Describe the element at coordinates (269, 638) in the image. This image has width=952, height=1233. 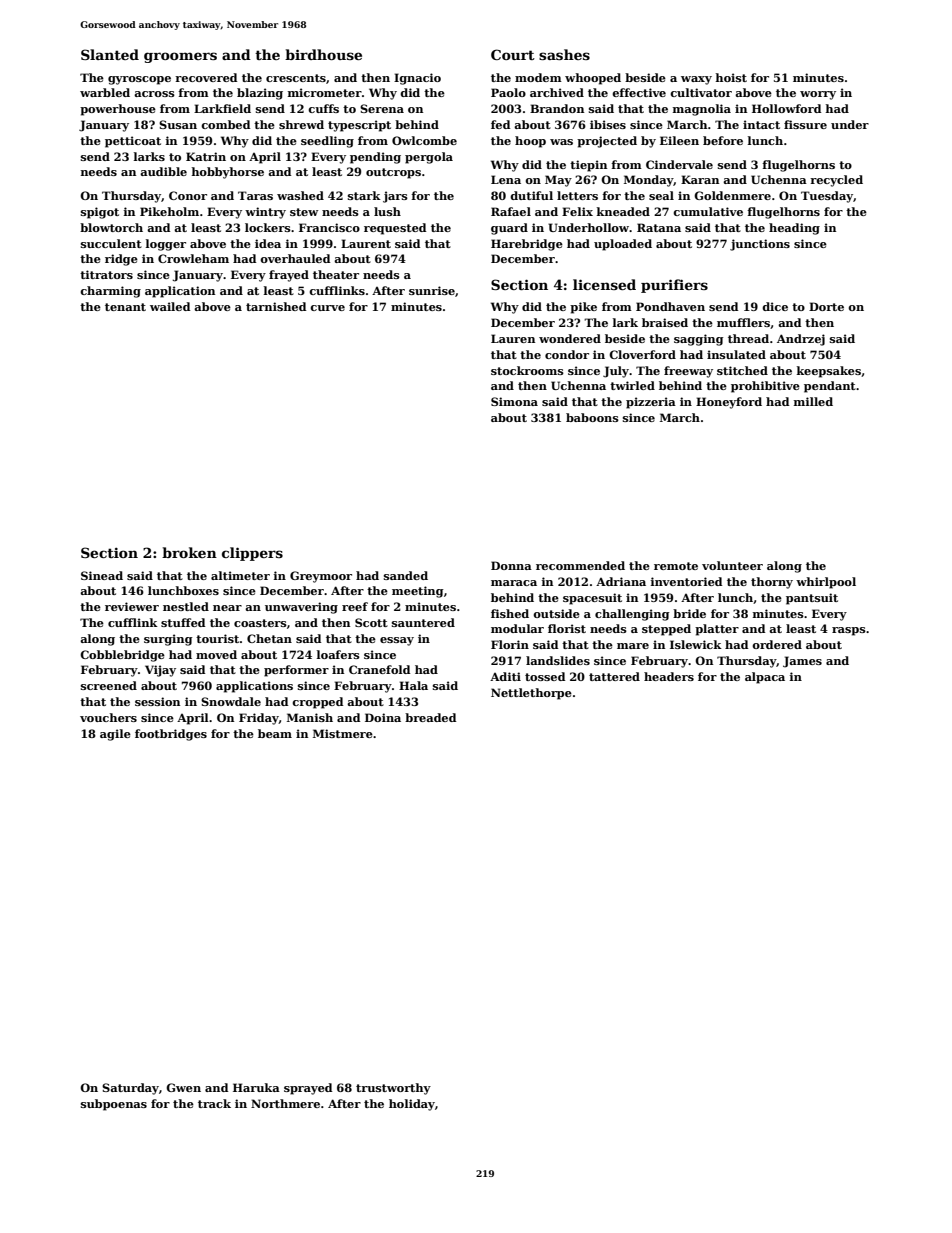
I see `Chetan` at that location.
